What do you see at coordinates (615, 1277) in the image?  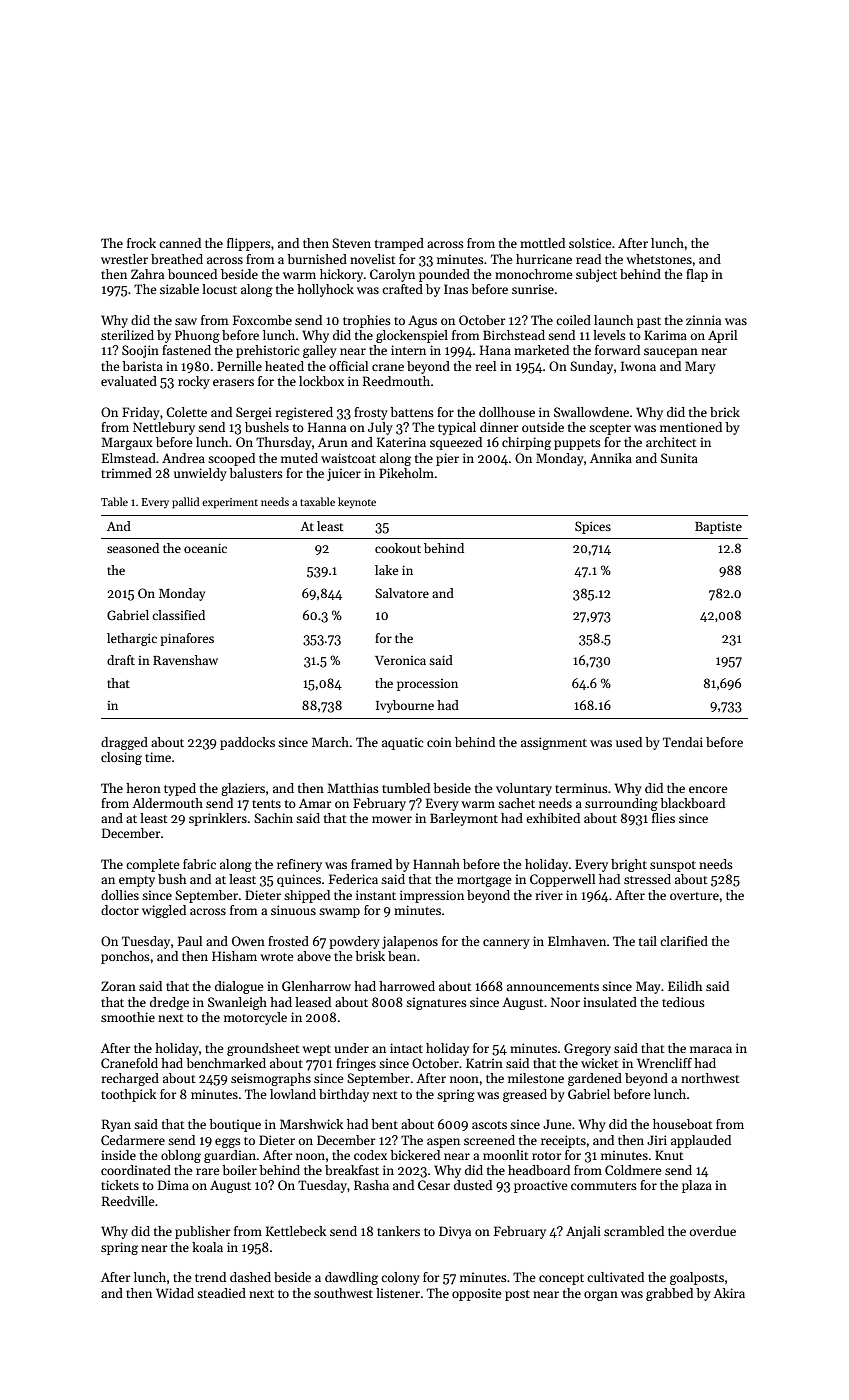 I see `cultivated` at bounding box center [615, 1277].
